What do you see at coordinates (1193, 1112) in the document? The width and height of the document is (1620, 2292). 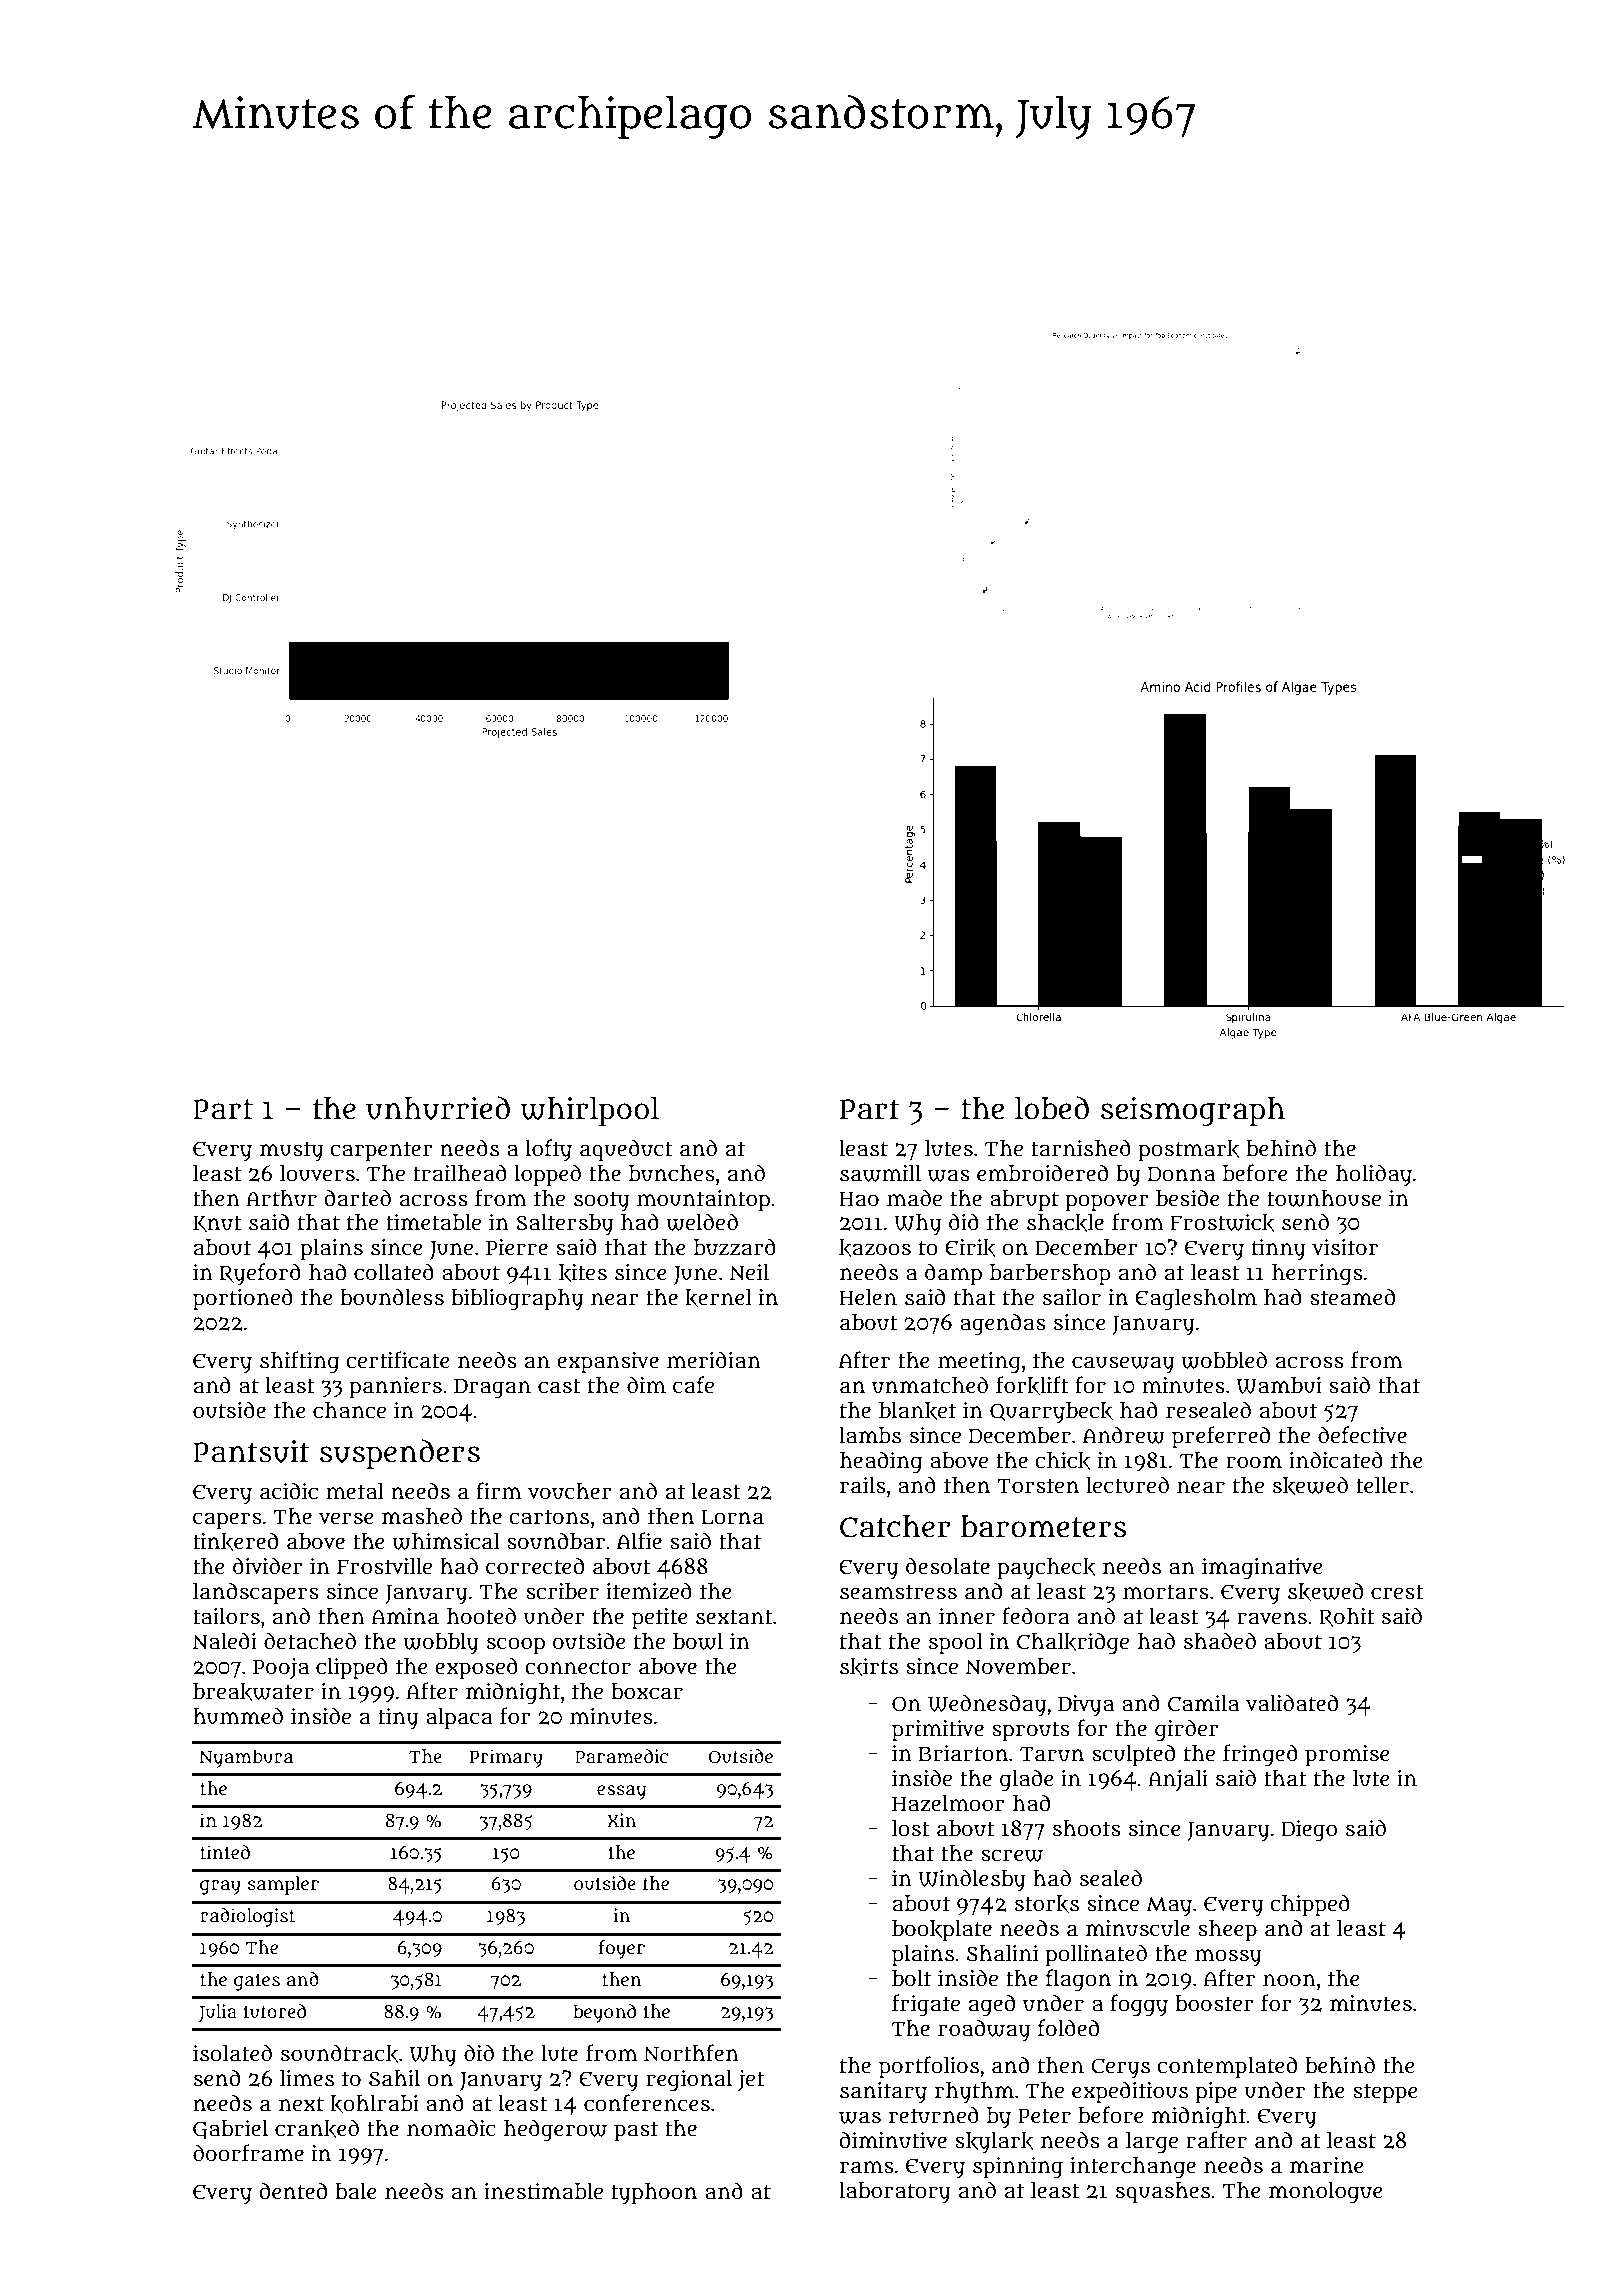 I see `seismograph` at bounding box center [1193, 1112].
